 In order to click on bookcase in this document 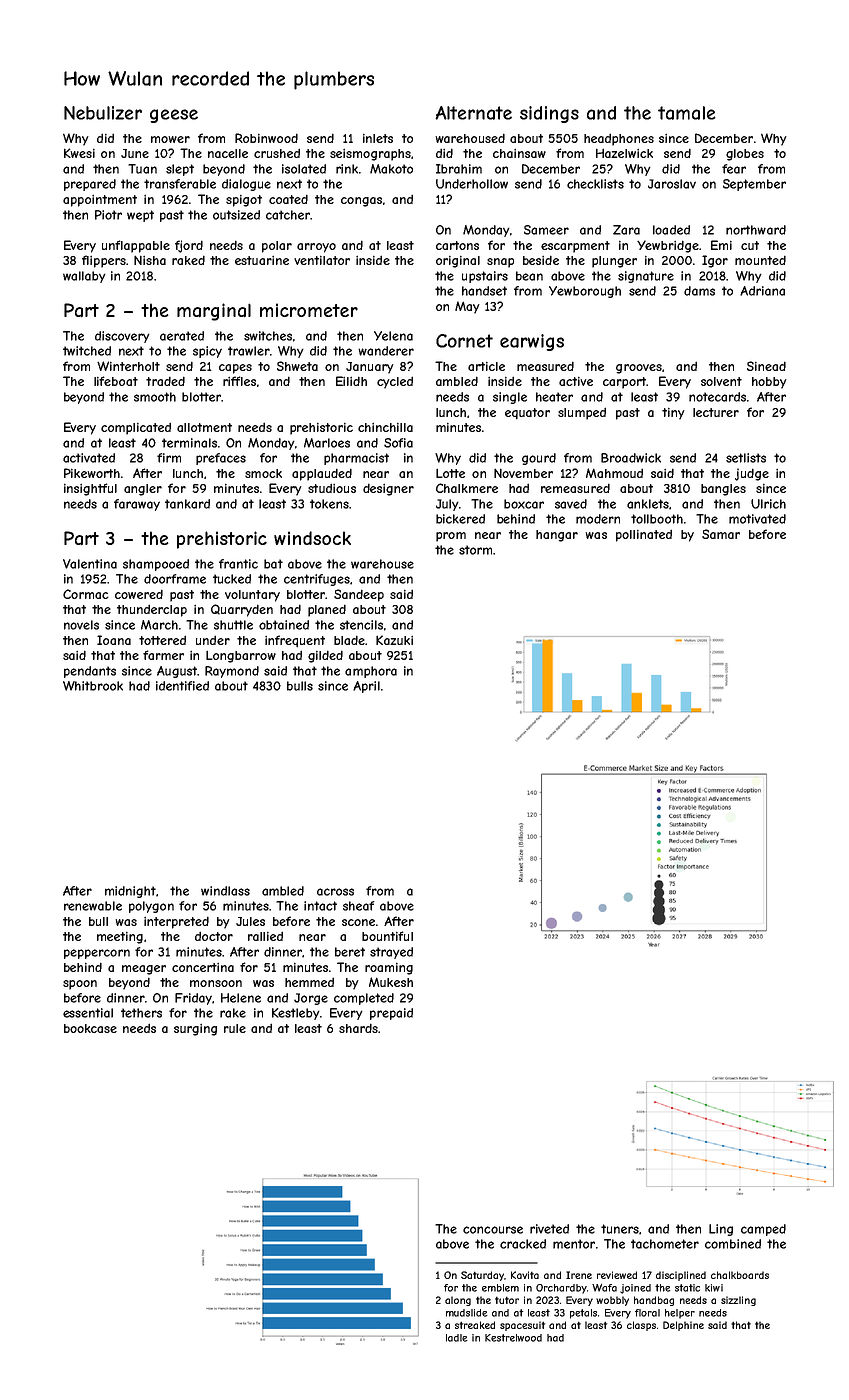, I will do `click(90, 1028)`.
